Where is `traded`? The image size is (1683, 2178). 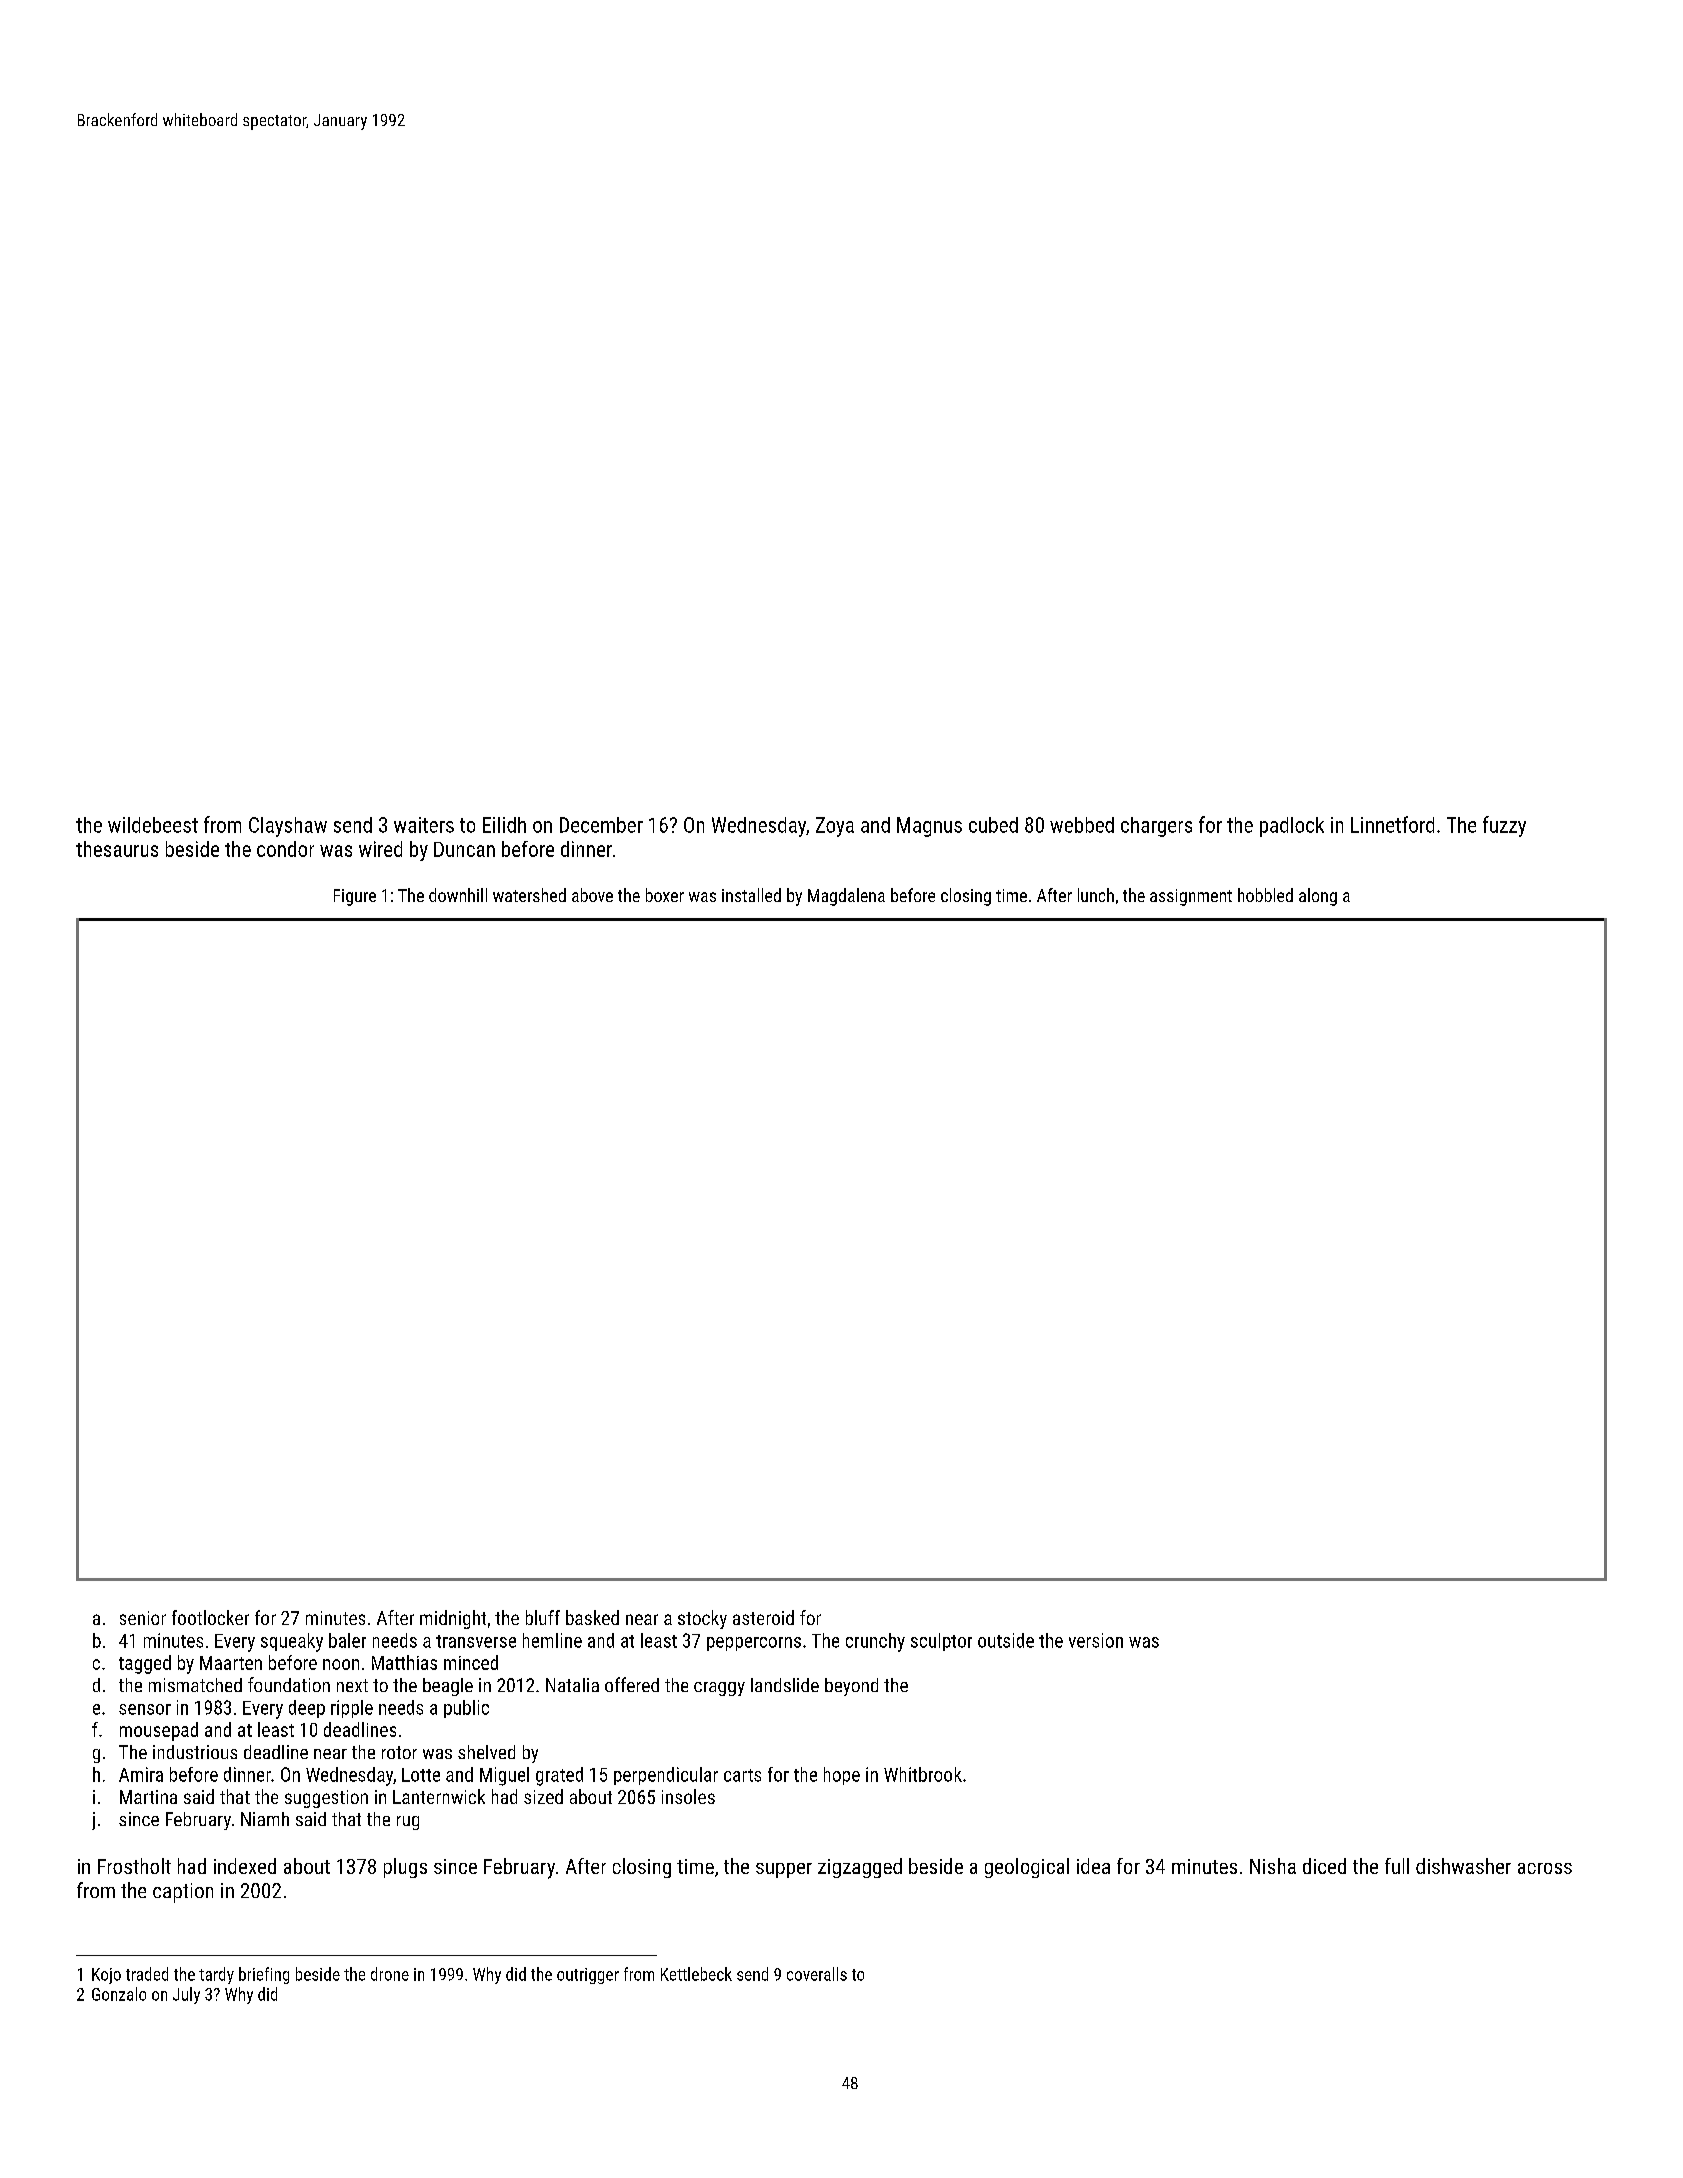
traded is located at coordinates (147, 1974).
